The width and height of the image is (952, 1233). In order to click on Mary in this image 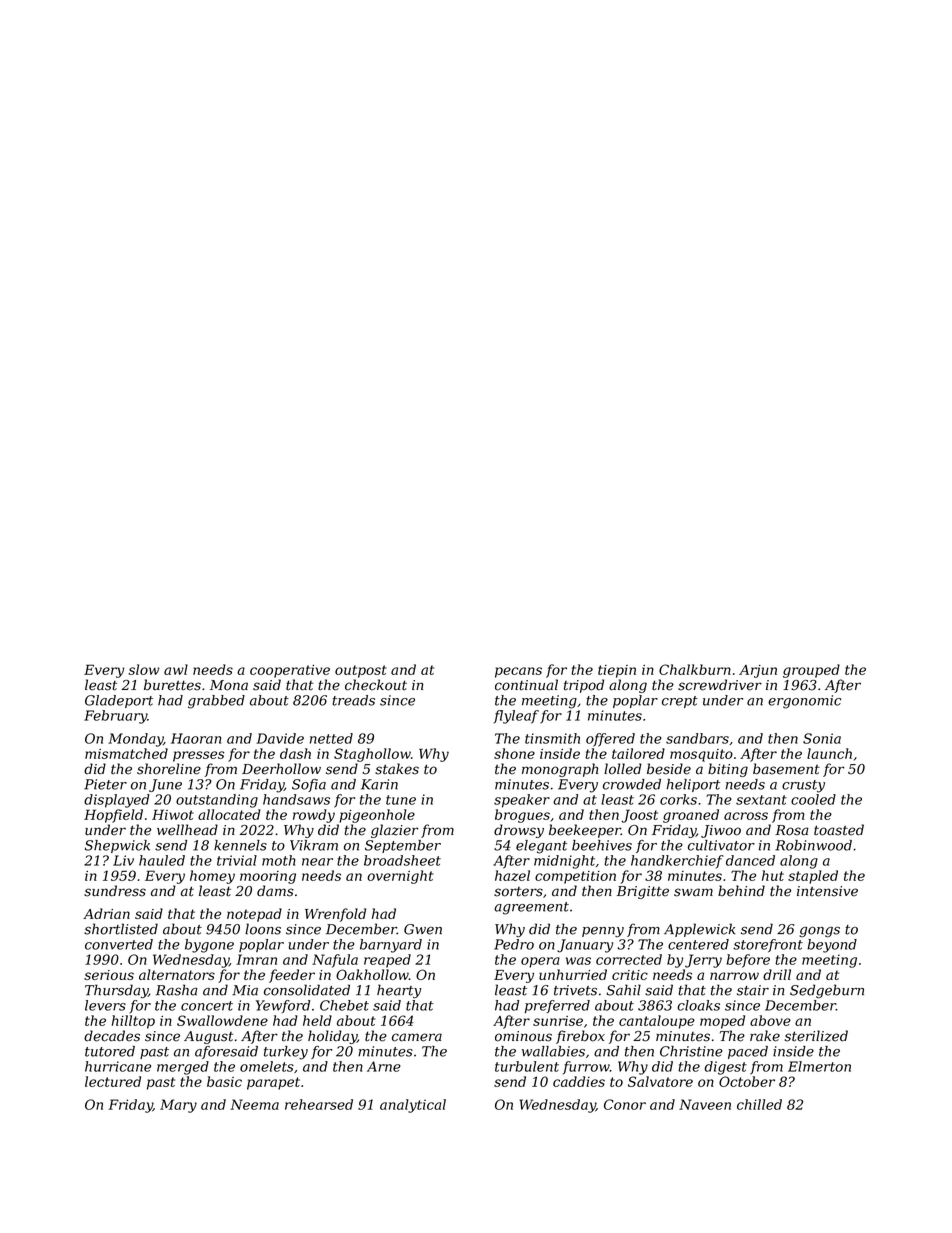, I will do `click(178, 1106)`.
